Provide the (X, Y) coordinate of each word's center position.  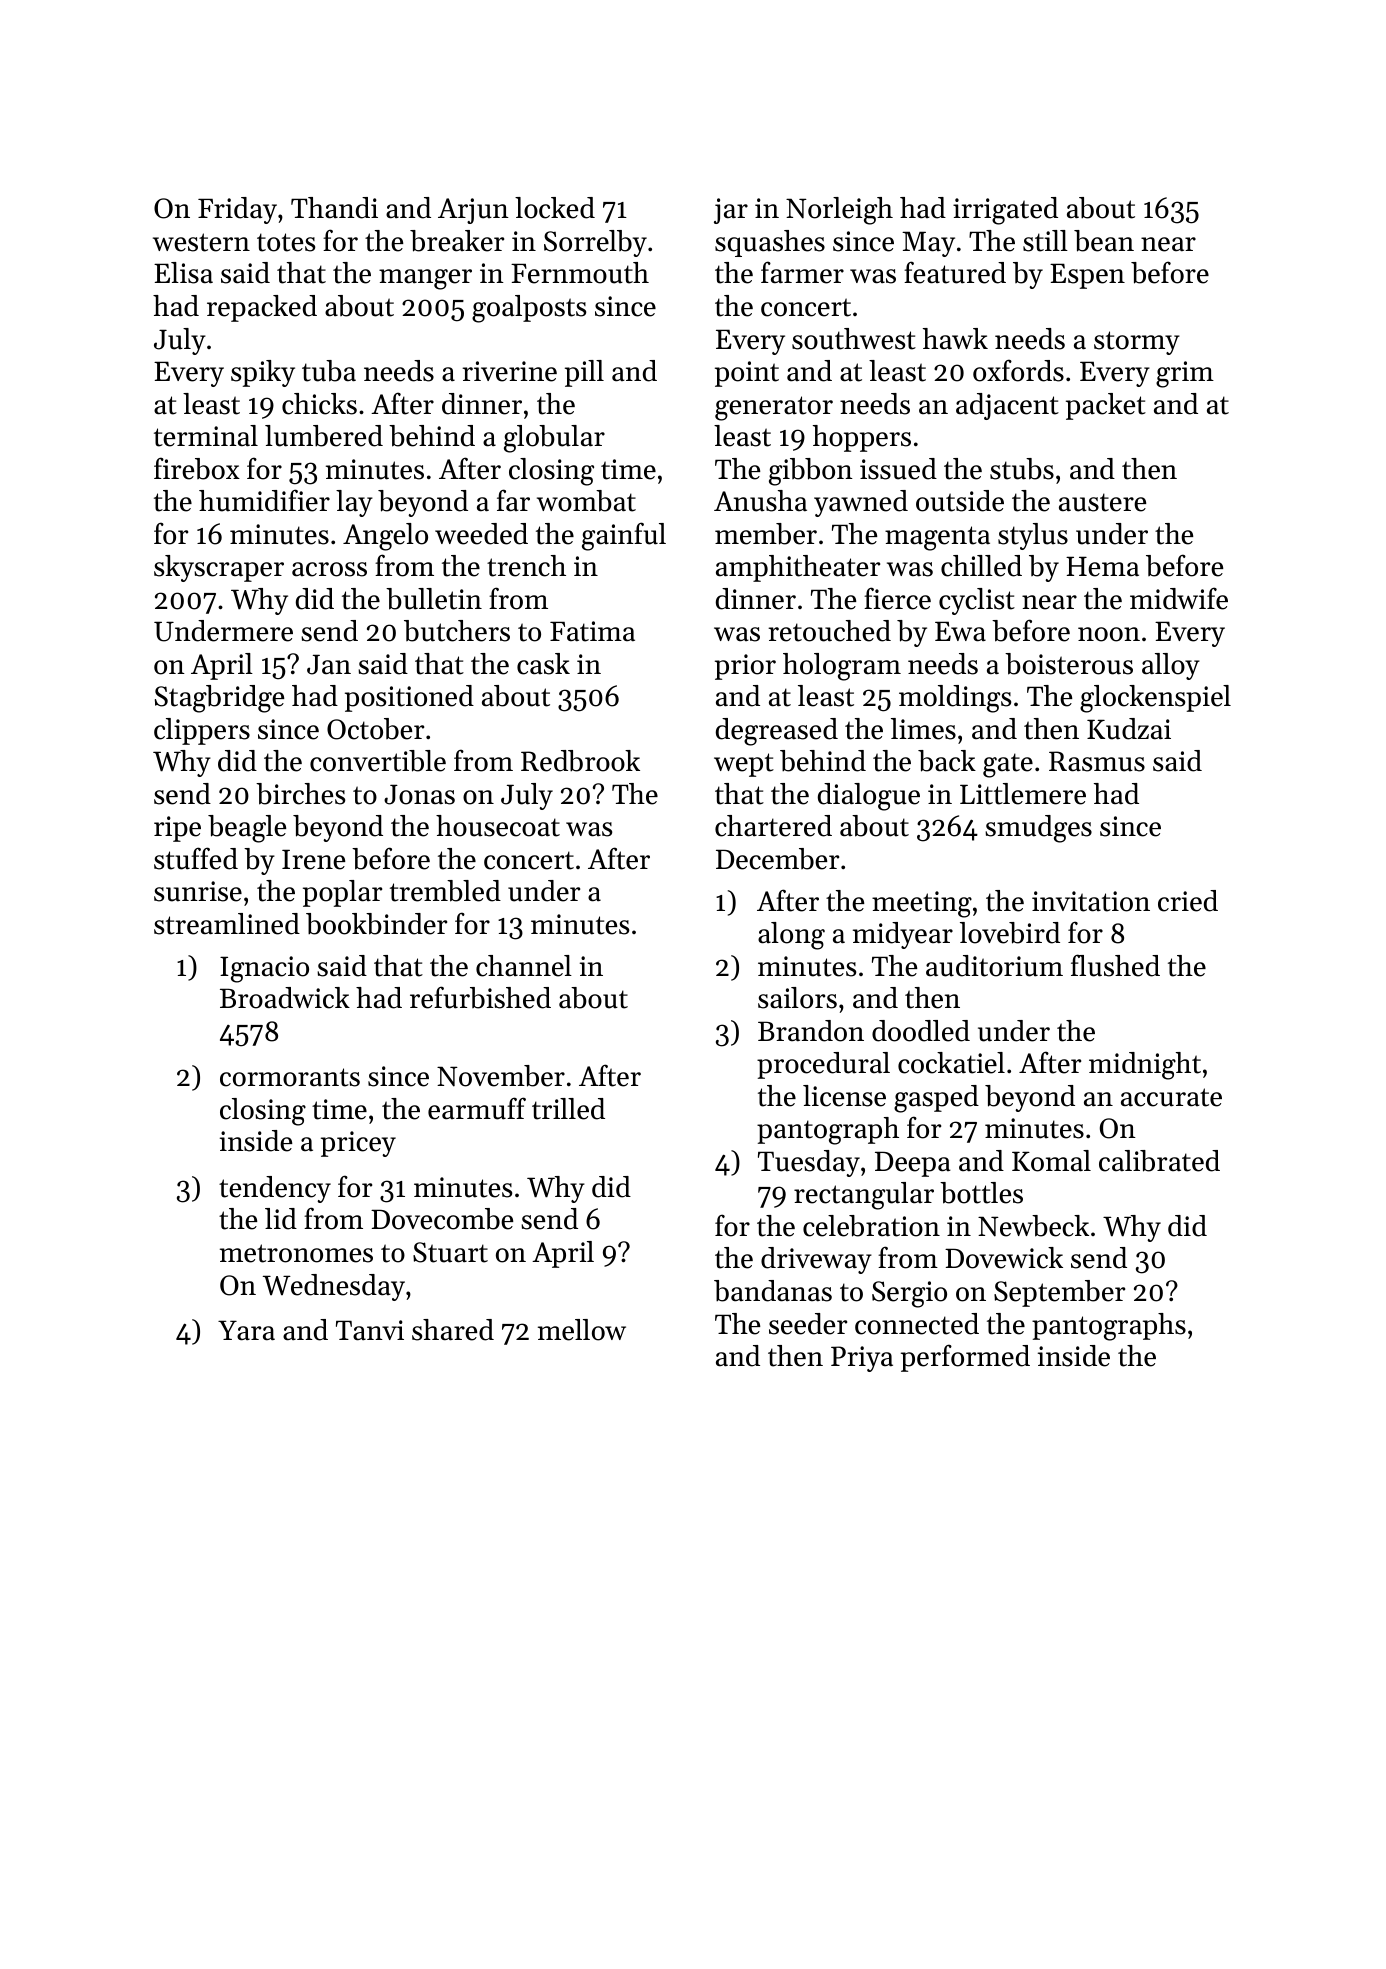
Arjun (473, 211)
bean (1104, 241)
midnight (1145, 1066)
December (777, 859)
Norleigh (839, 211)
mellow (582, 1330)
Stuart (450, 1252)
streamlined (227, 924)
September (1059, 1293)
